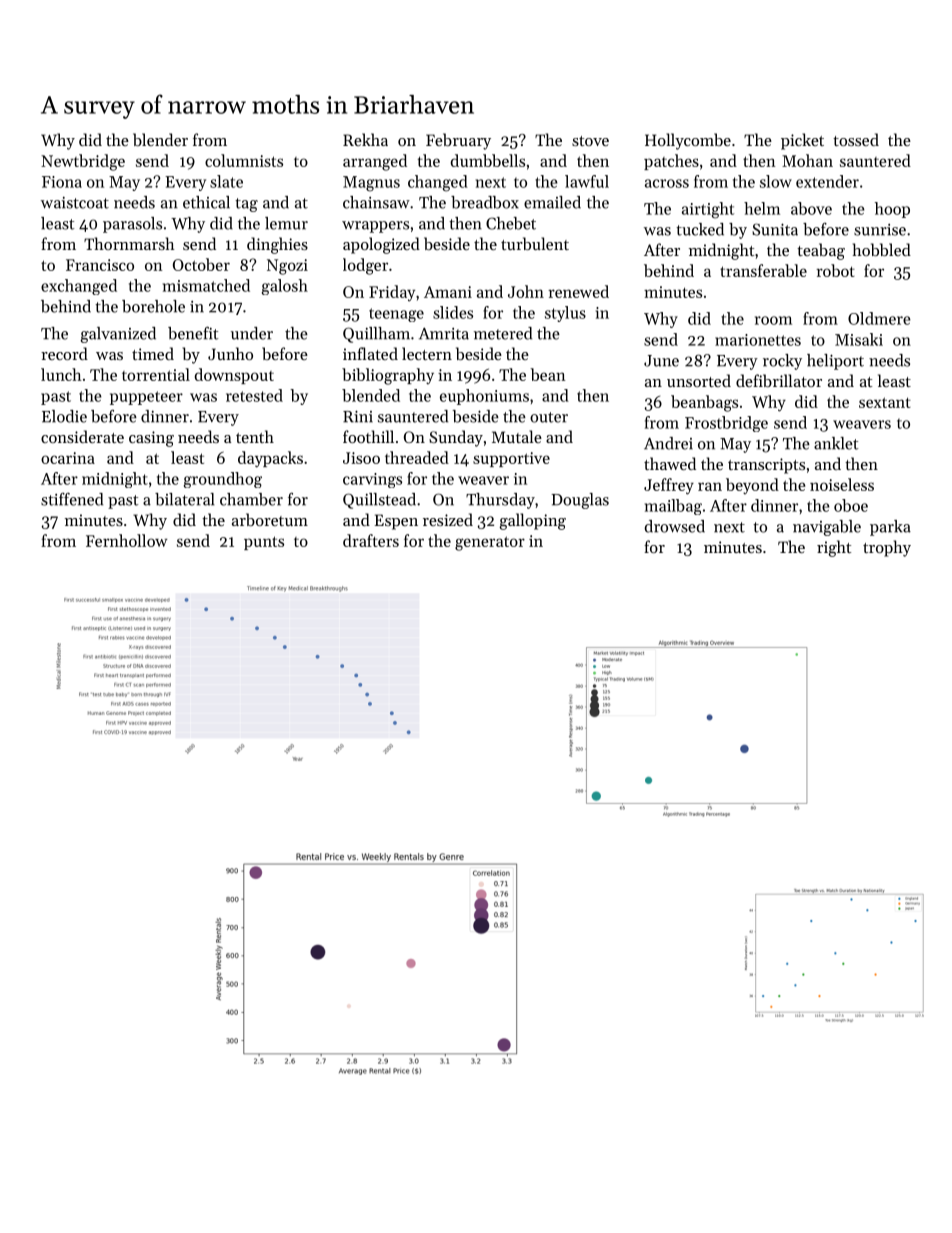 Image resolution: width=952 pixels, height=1233 pixels. Describe the element at coordinates (83, 162) in the screenshot. I see `Newtbridge` at that location.
